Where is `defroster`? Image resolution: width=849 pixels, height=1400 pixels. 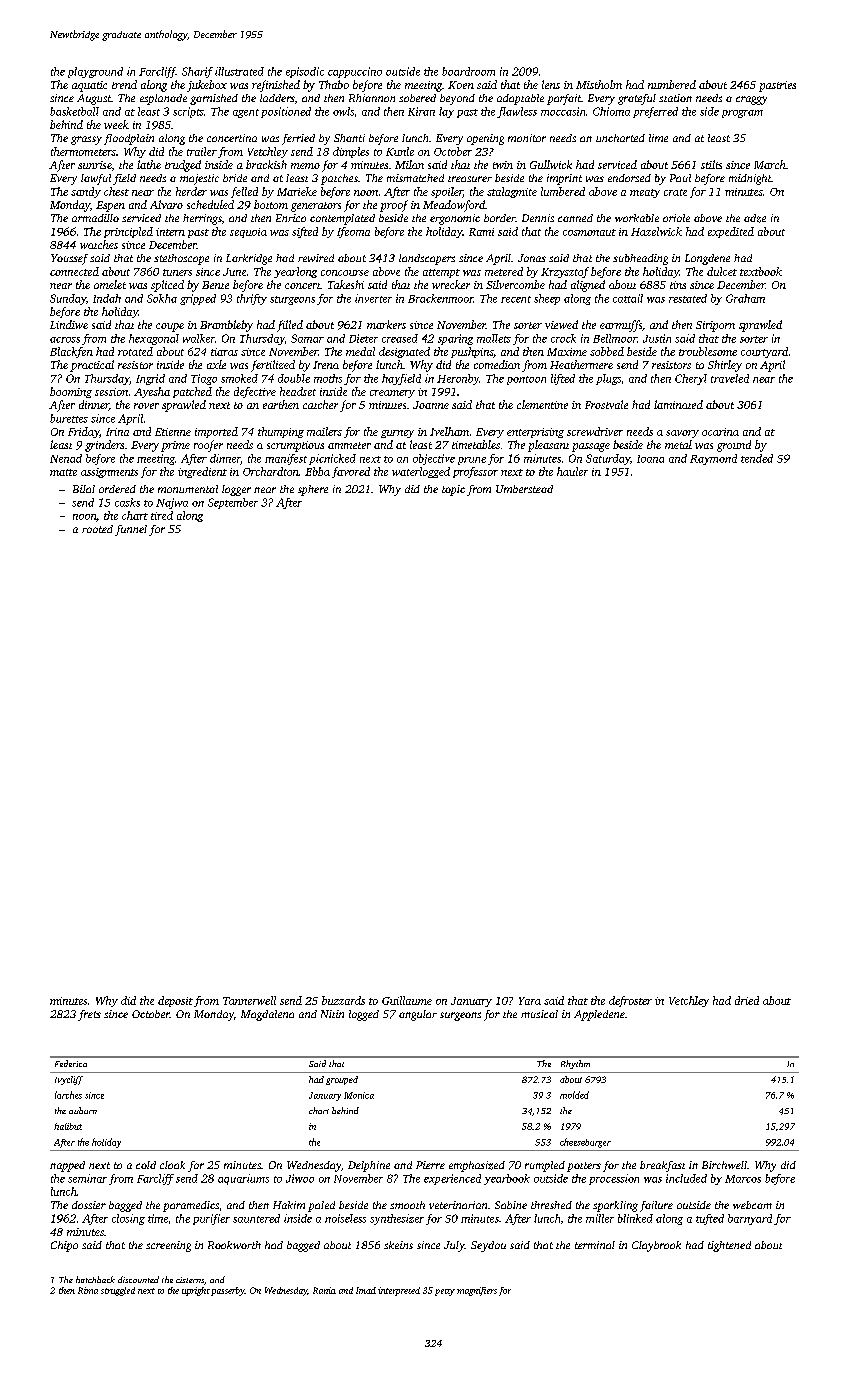
defroster is located at coordinates (630, 1001).
